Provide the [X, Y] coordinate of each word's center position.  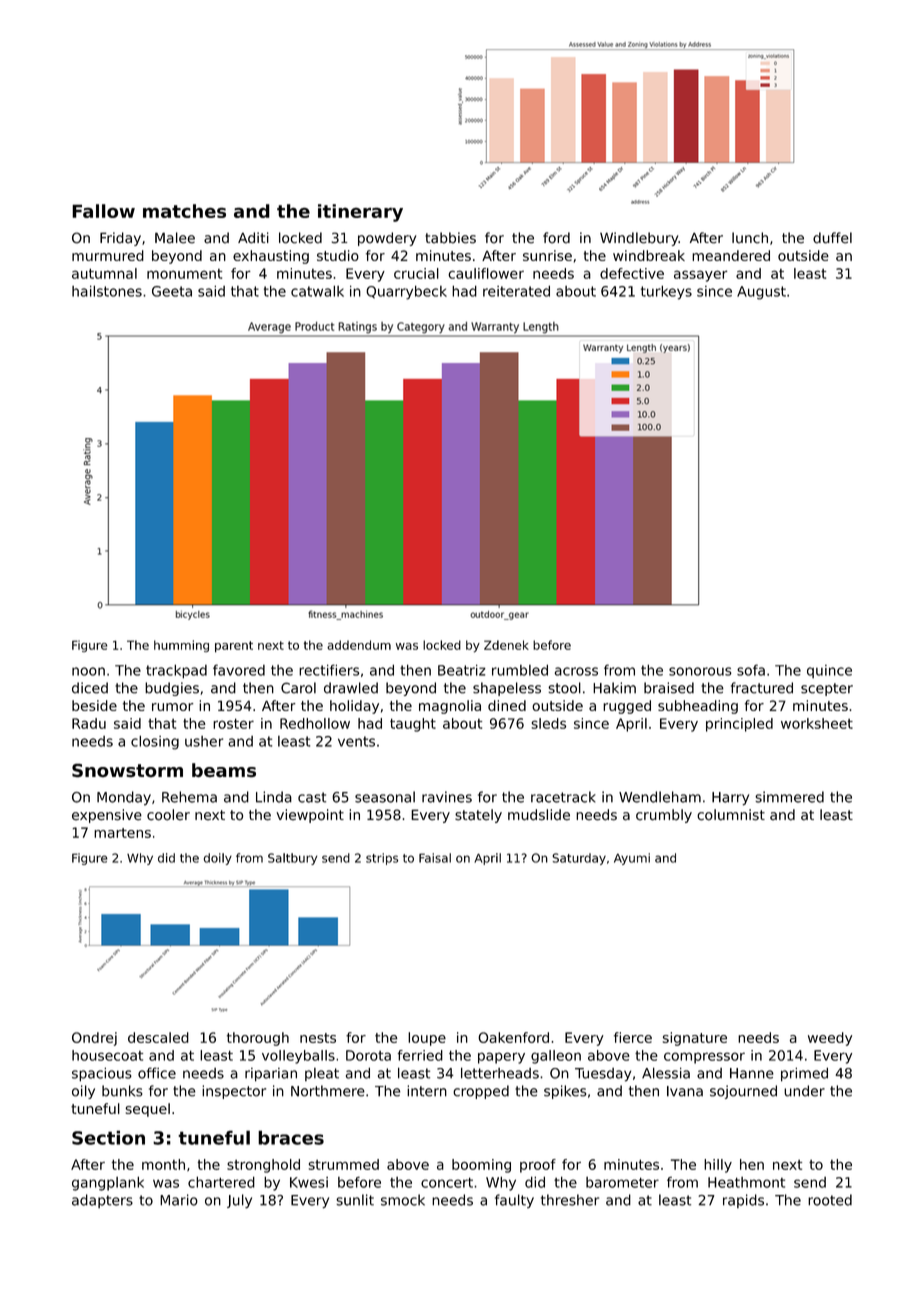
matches [184, 211]
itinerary [360, 213]
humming [181, 646]
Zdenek [506, 645]
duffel [832, 238]
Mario [179, 1200]
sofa [751, 670]
